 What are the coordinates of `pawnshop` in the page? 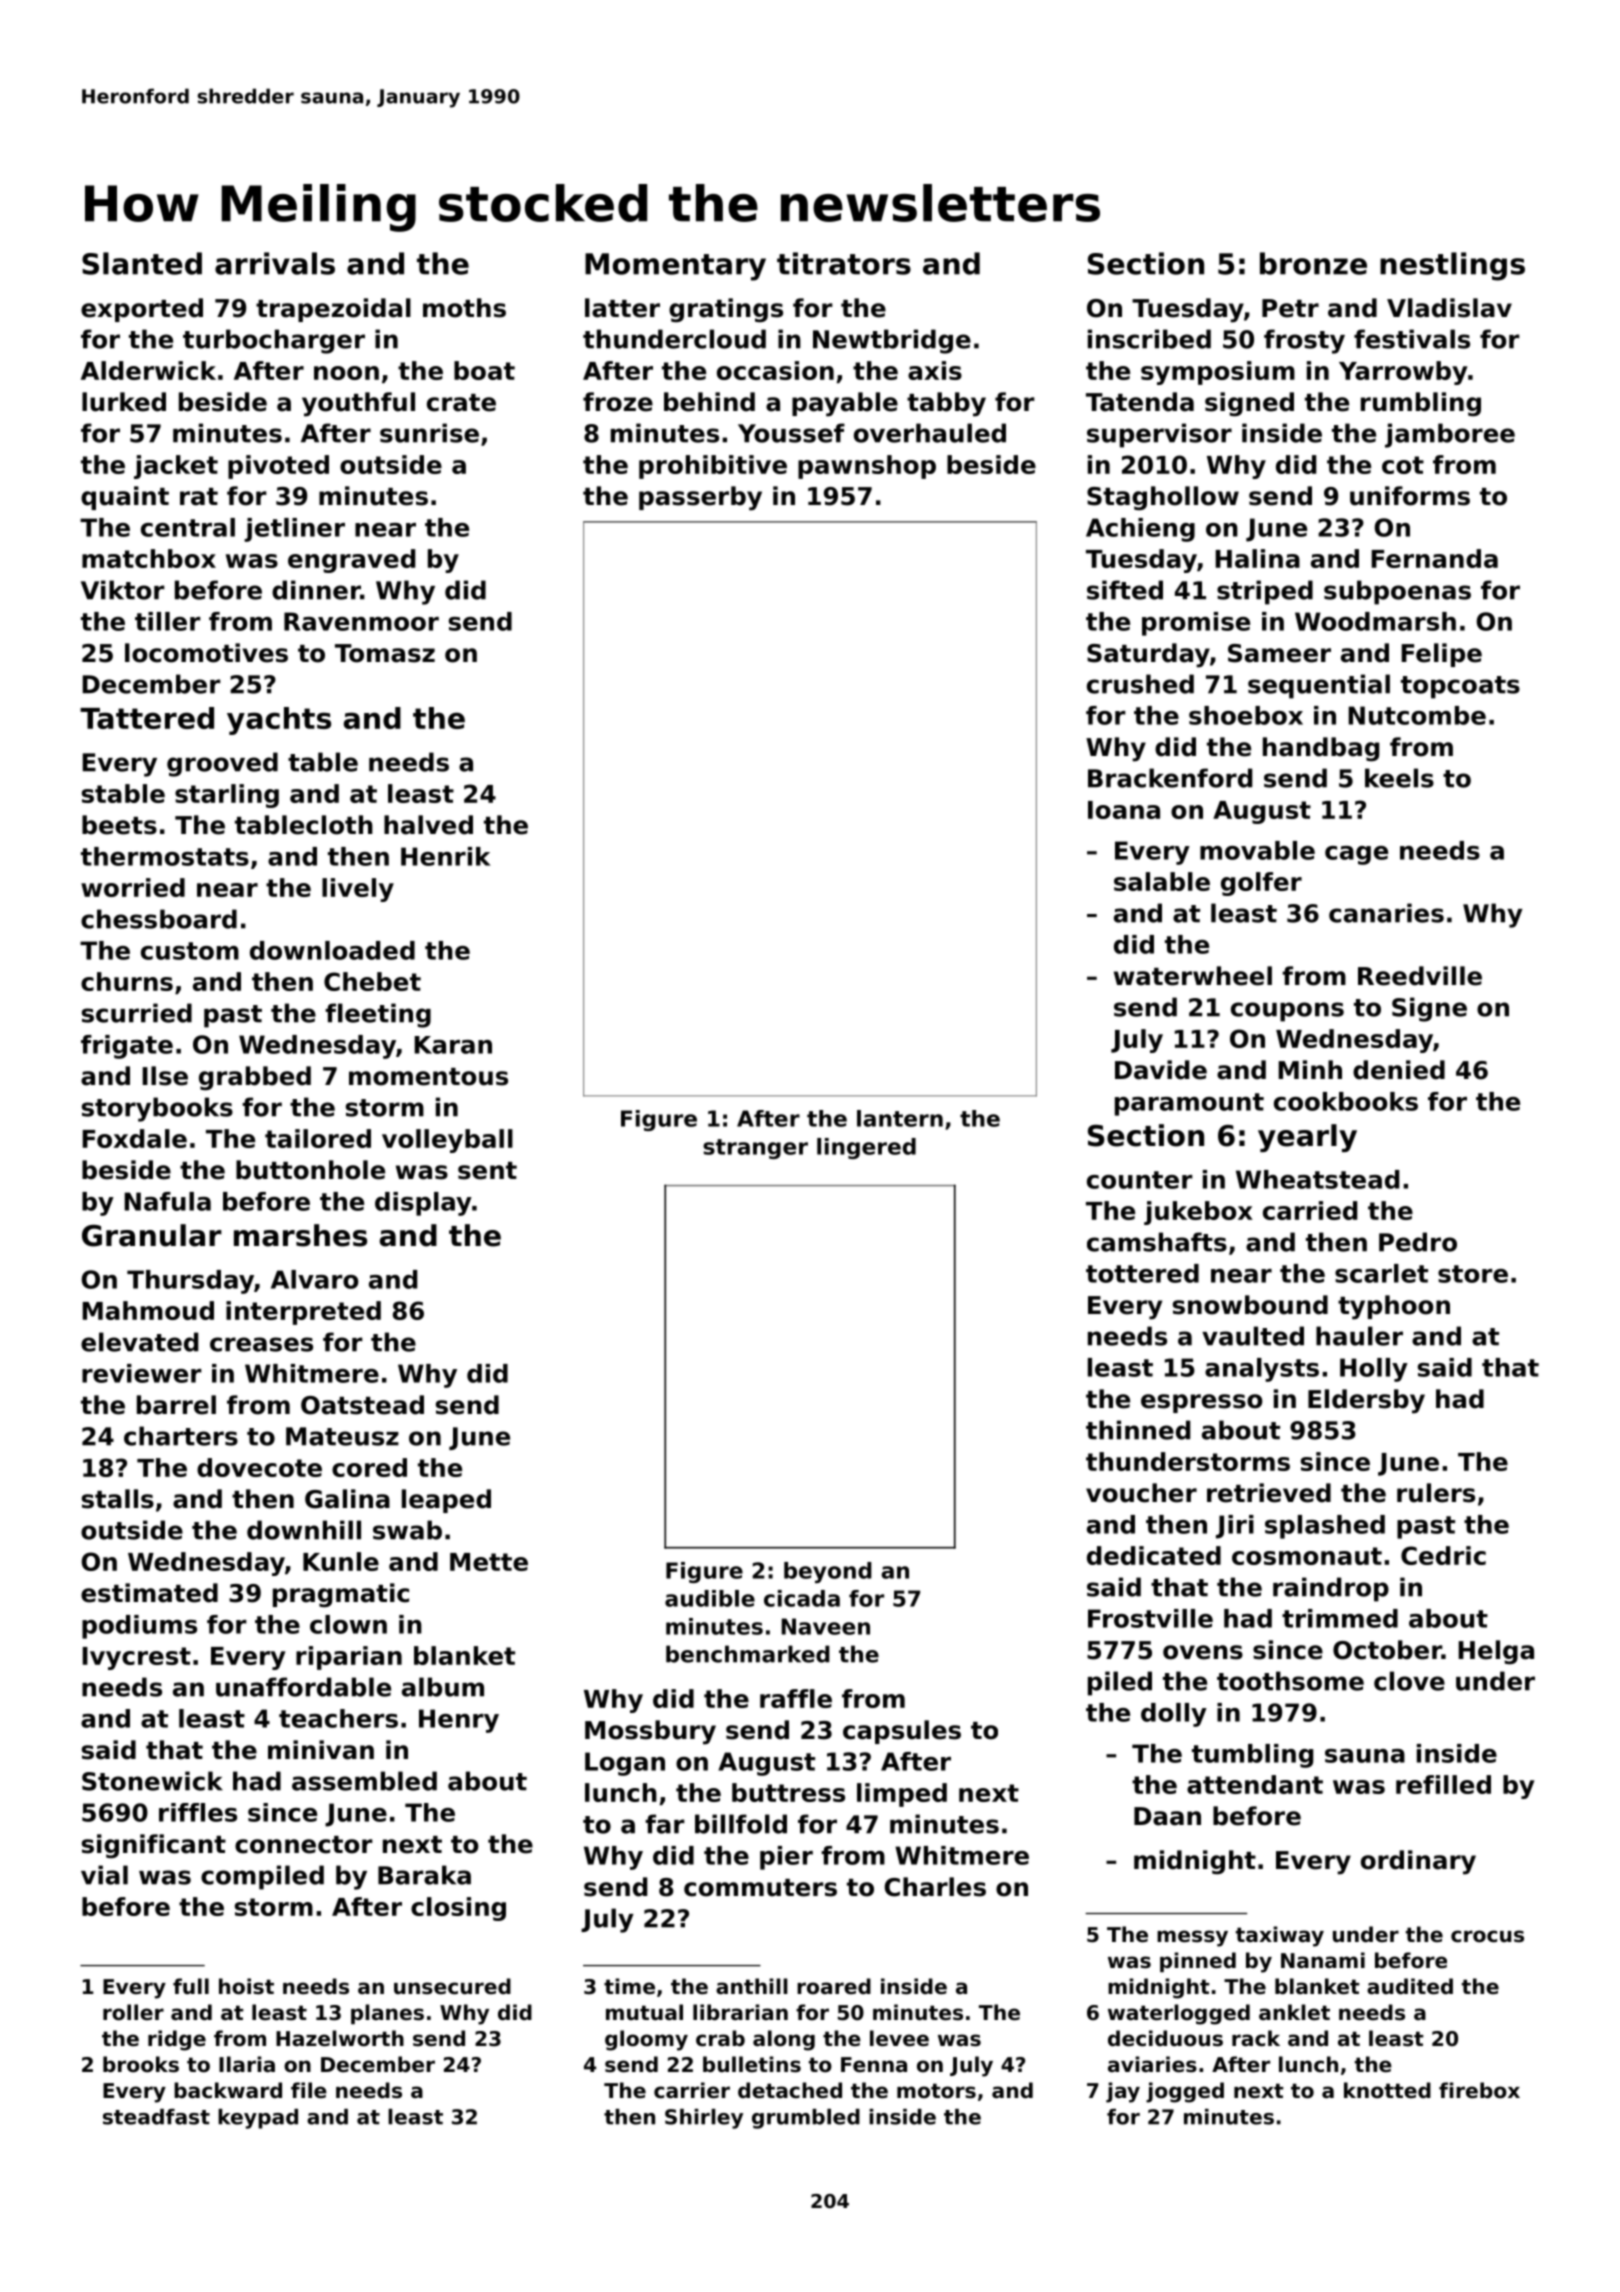 It's located at (867, 467).
